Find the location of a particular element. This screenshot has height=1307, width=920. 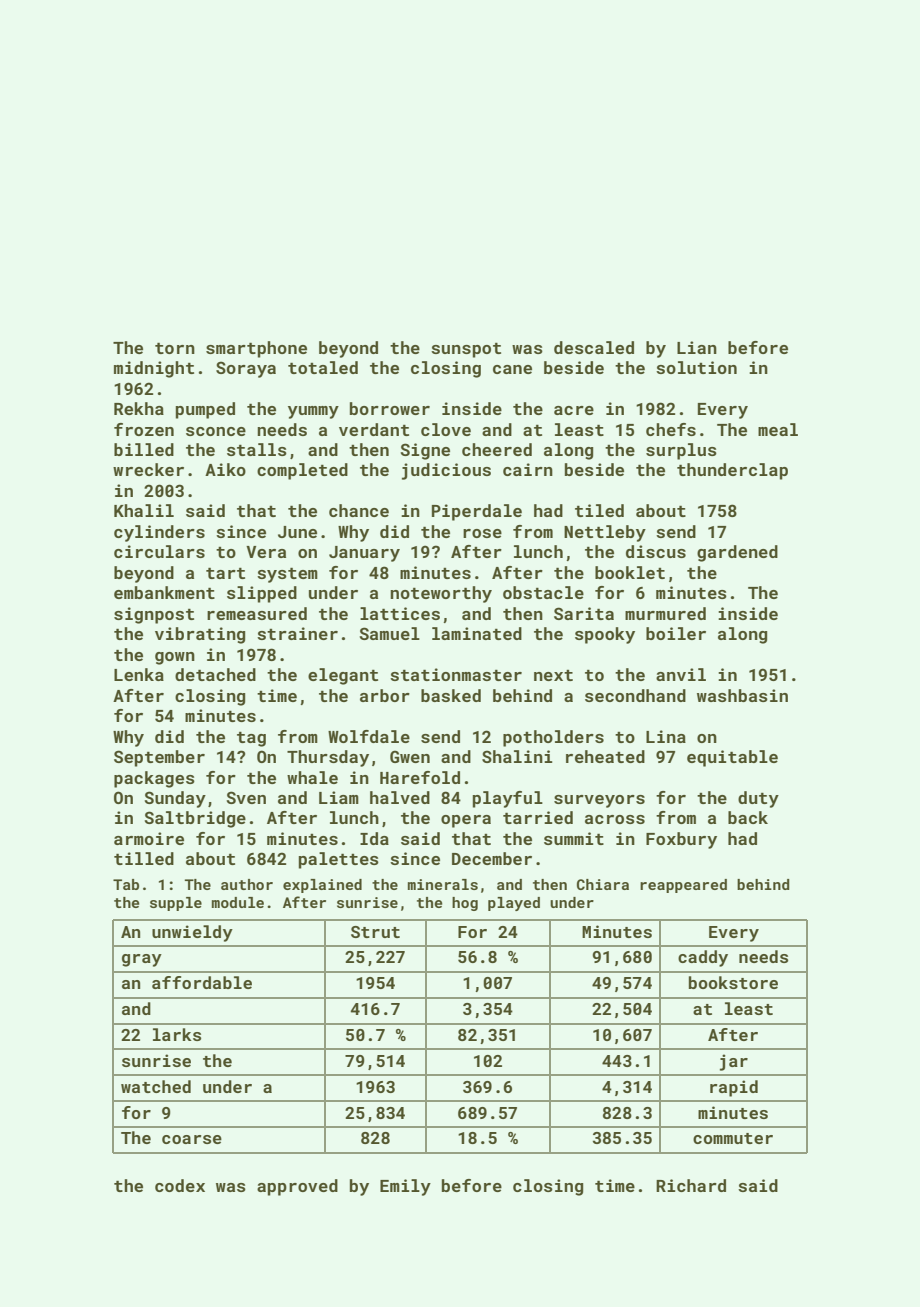

smartphone is located at coordinates (256, 349).
